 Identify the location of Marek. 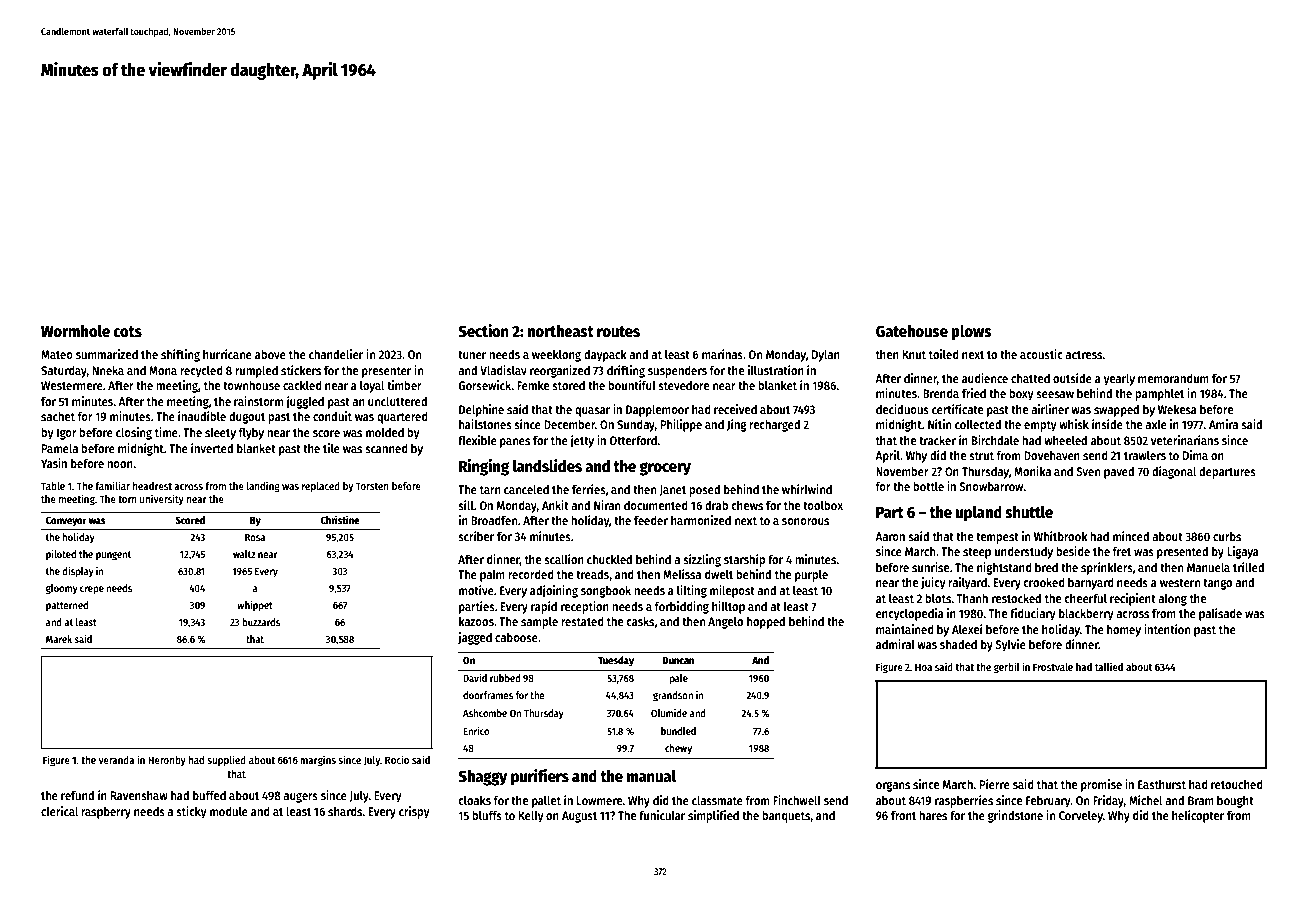
(59, 639).
